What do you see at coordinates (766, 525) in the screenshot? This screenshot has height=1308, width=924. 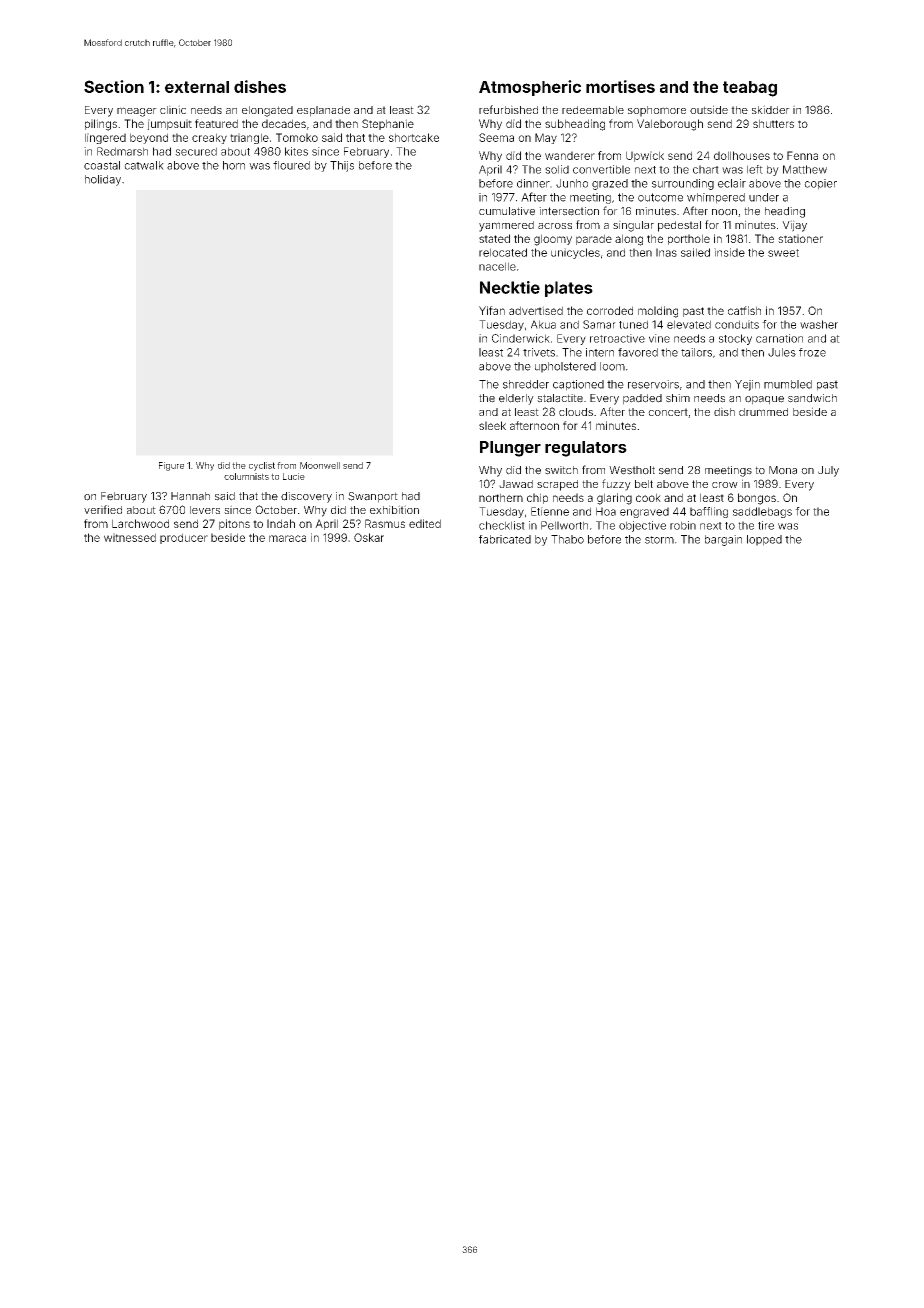 I see `tire` at bounding box center [766, 525].
